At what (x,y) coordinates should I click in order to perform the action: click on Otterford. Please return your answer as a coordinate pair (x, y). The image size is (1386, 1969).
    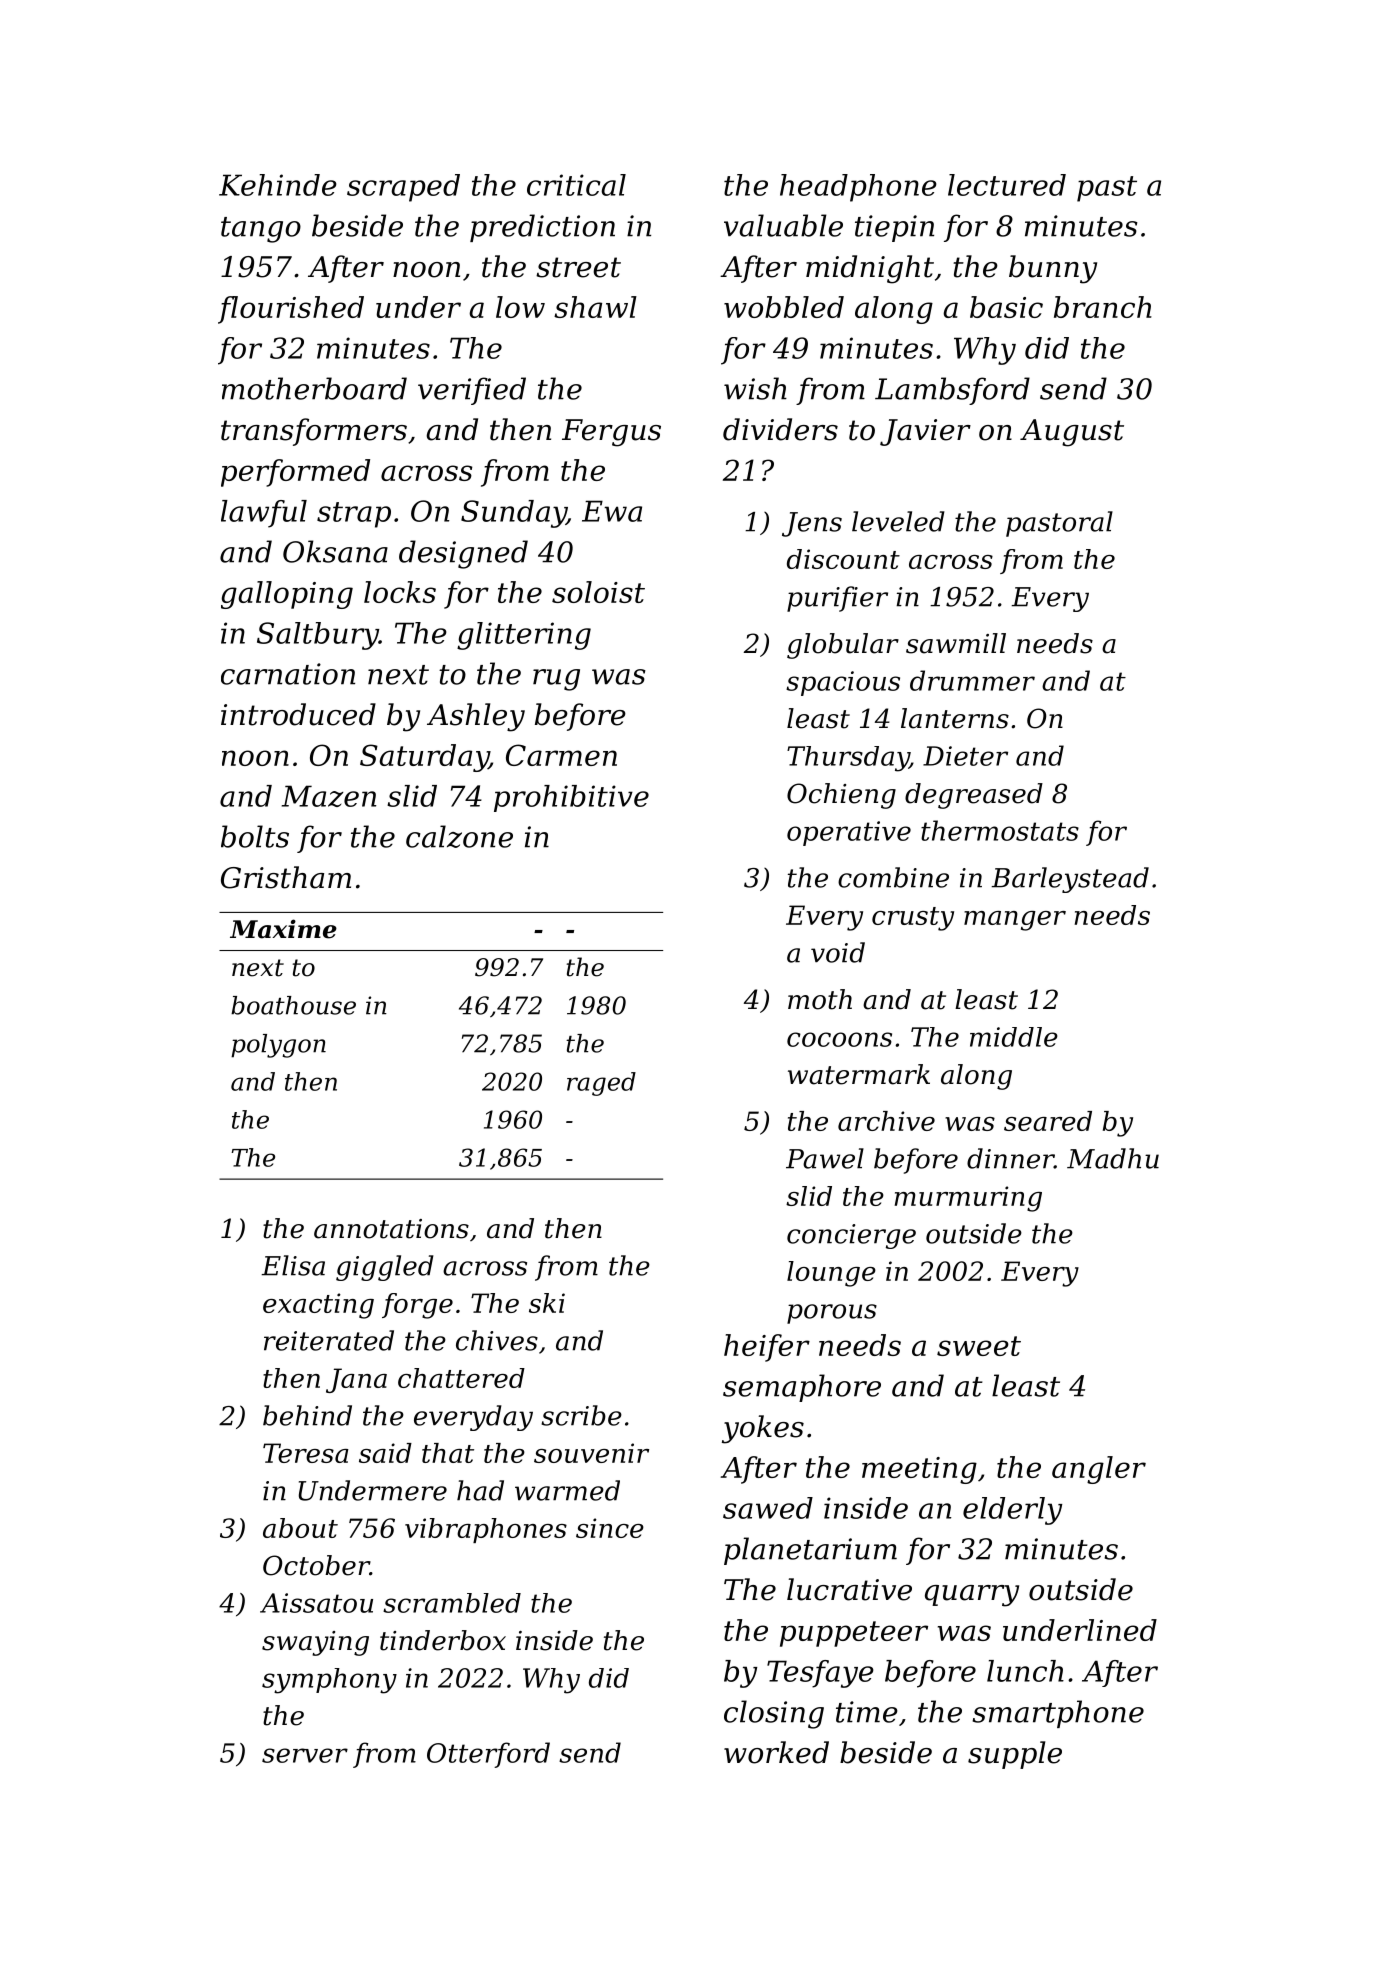
    Looking at the image, I should click on (488, 1755).
